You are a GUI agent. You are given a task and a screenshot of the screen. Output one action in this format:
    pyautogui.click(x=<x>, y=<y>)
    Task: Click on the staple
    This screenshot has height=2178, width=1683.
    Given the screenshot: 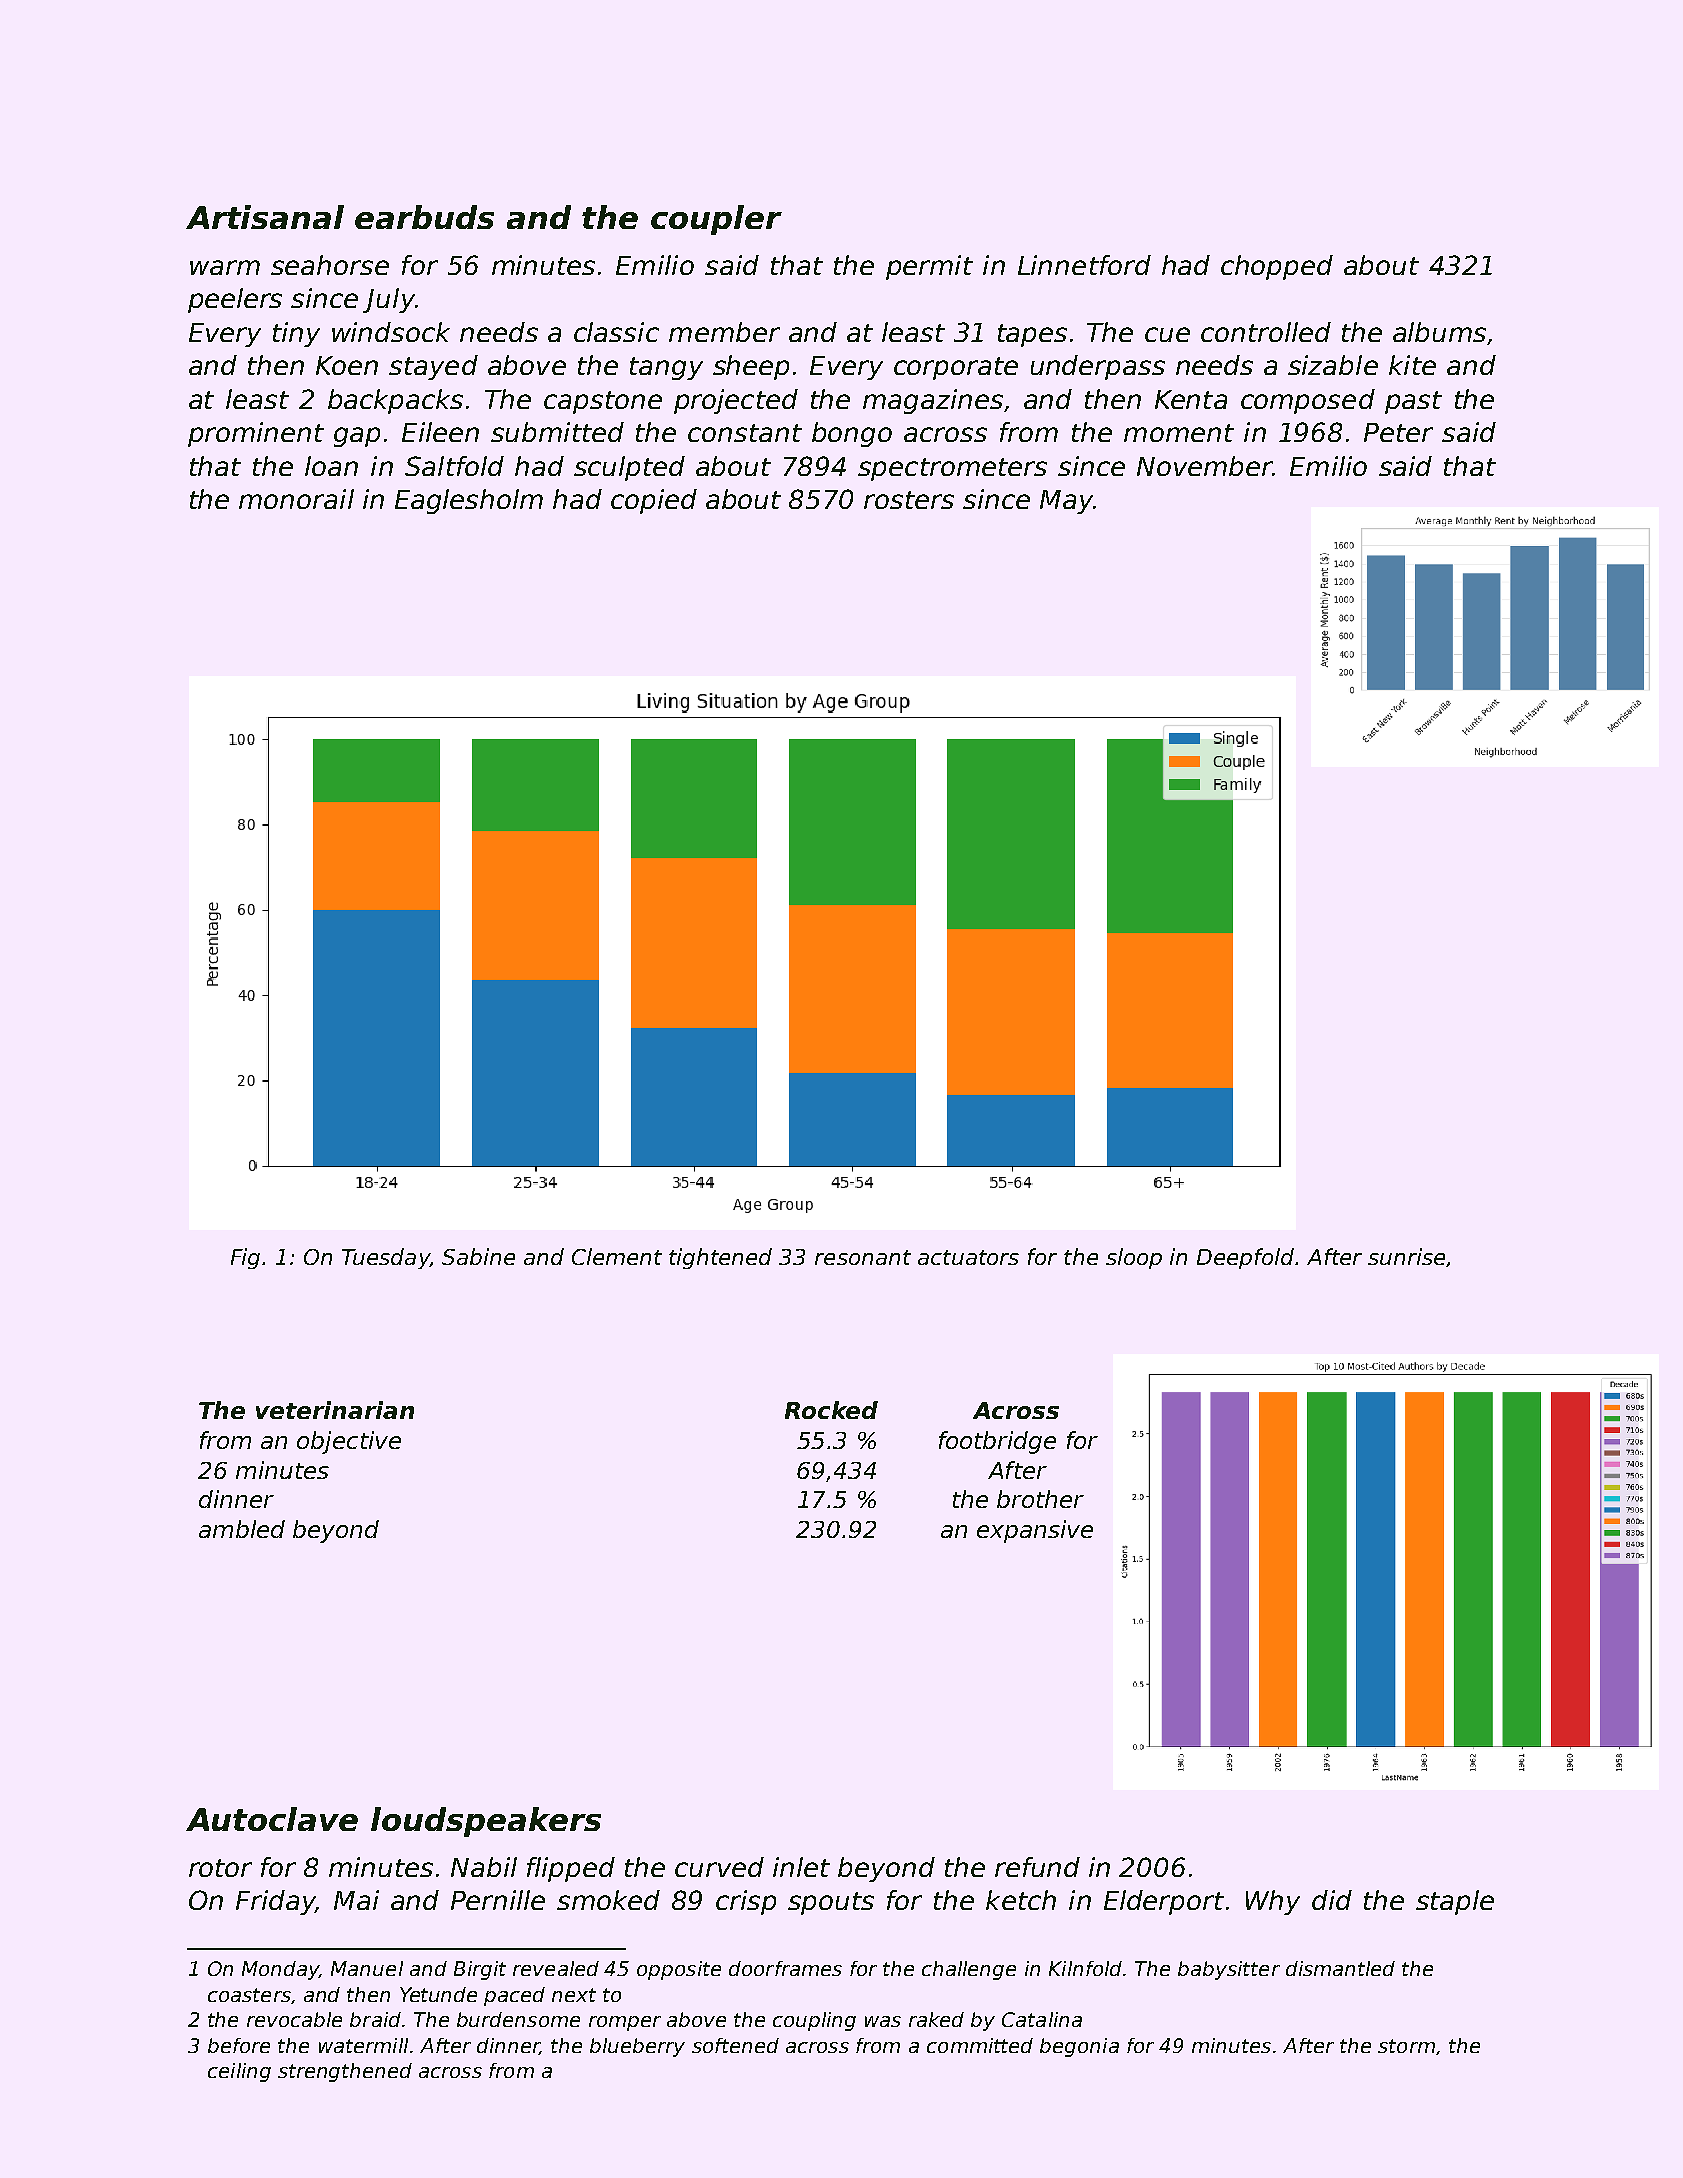 What is the action you would take?
    pyautogui.click(x=1455, y=1902)
